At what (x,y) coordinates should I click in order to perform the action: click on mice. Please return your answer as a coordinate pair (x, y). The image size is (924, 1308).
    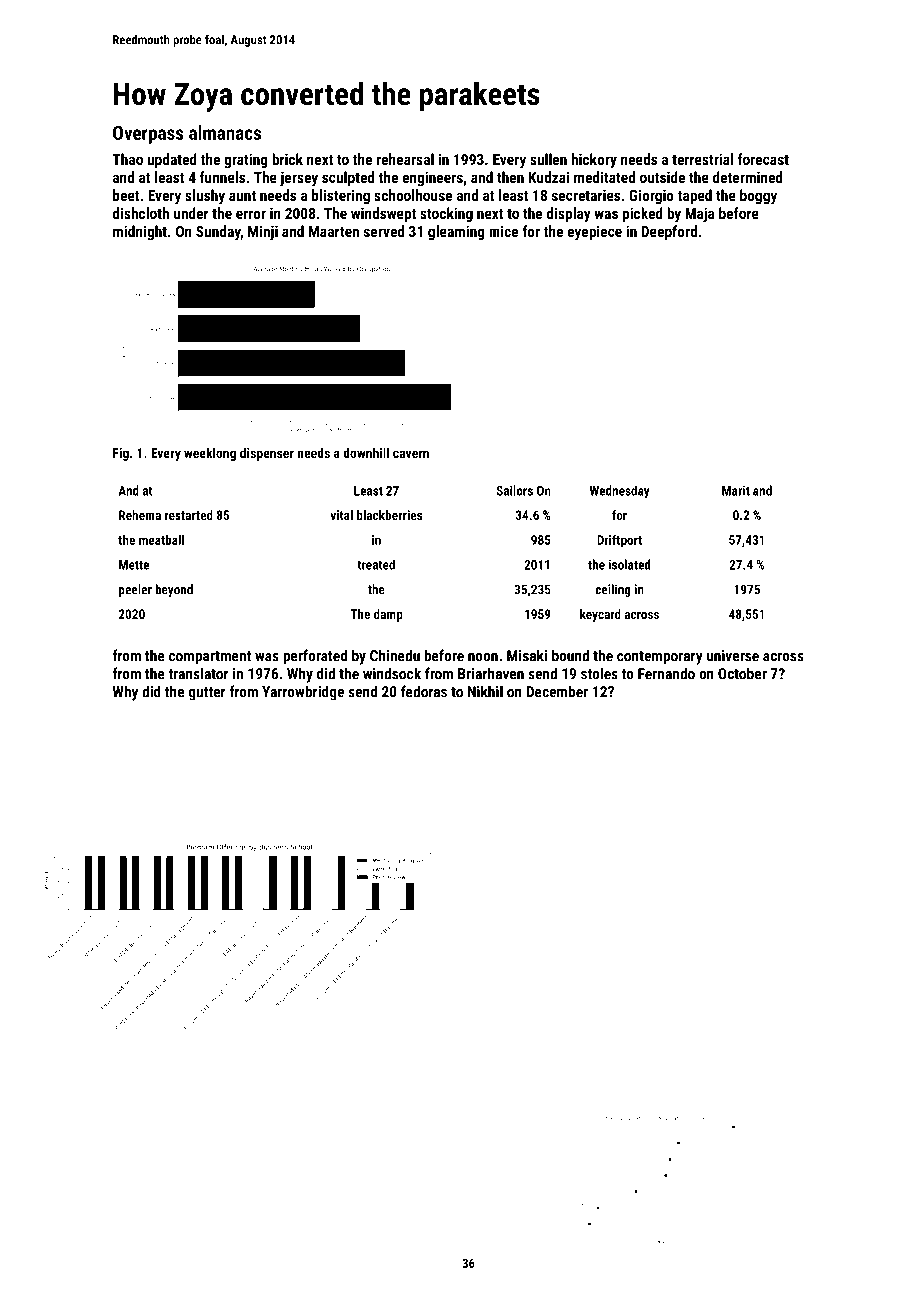
    Looking at the image, I should click on (503, 231).
